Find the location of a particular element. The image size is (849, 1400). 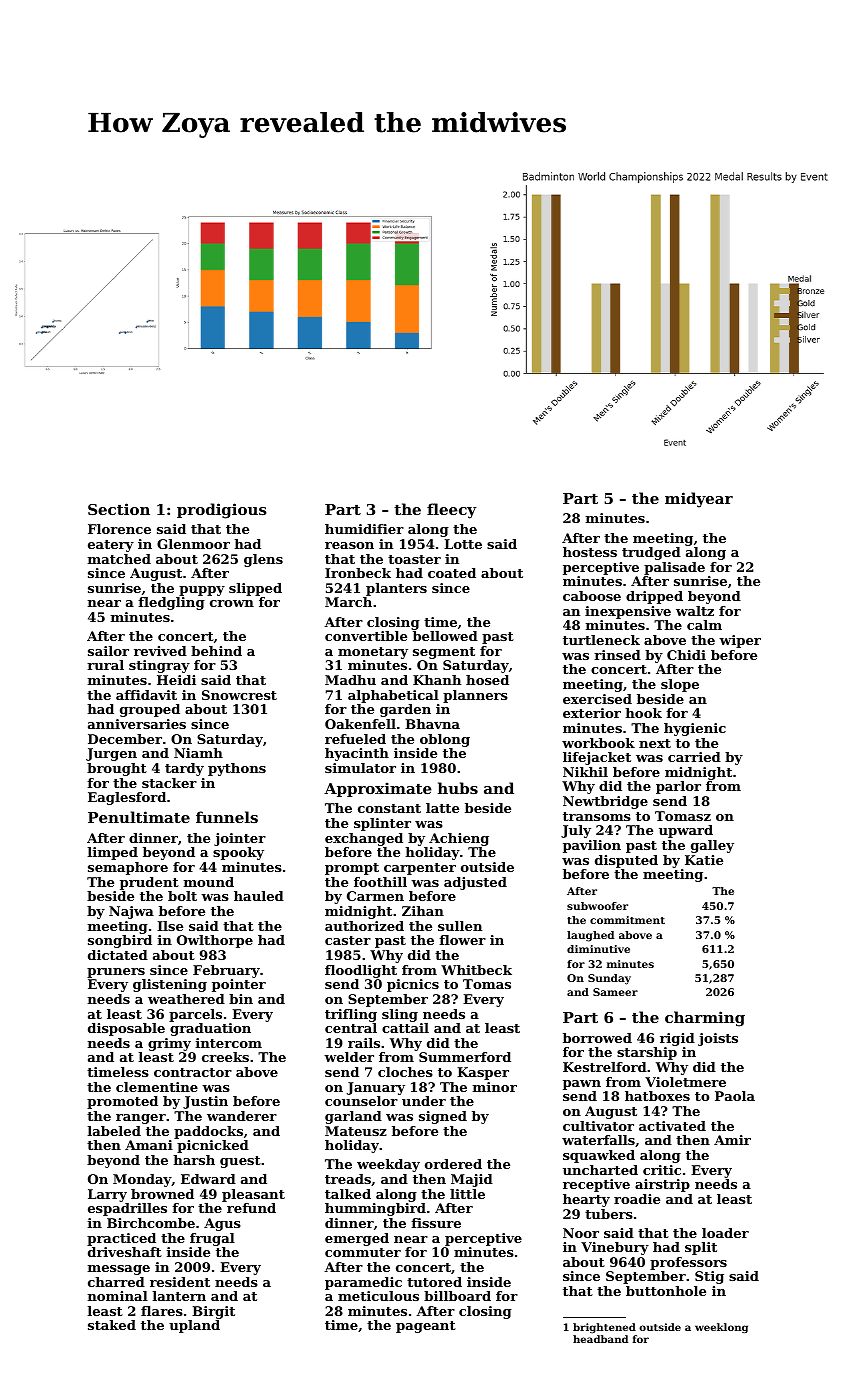

planners is located at coordinates (475, 696).
